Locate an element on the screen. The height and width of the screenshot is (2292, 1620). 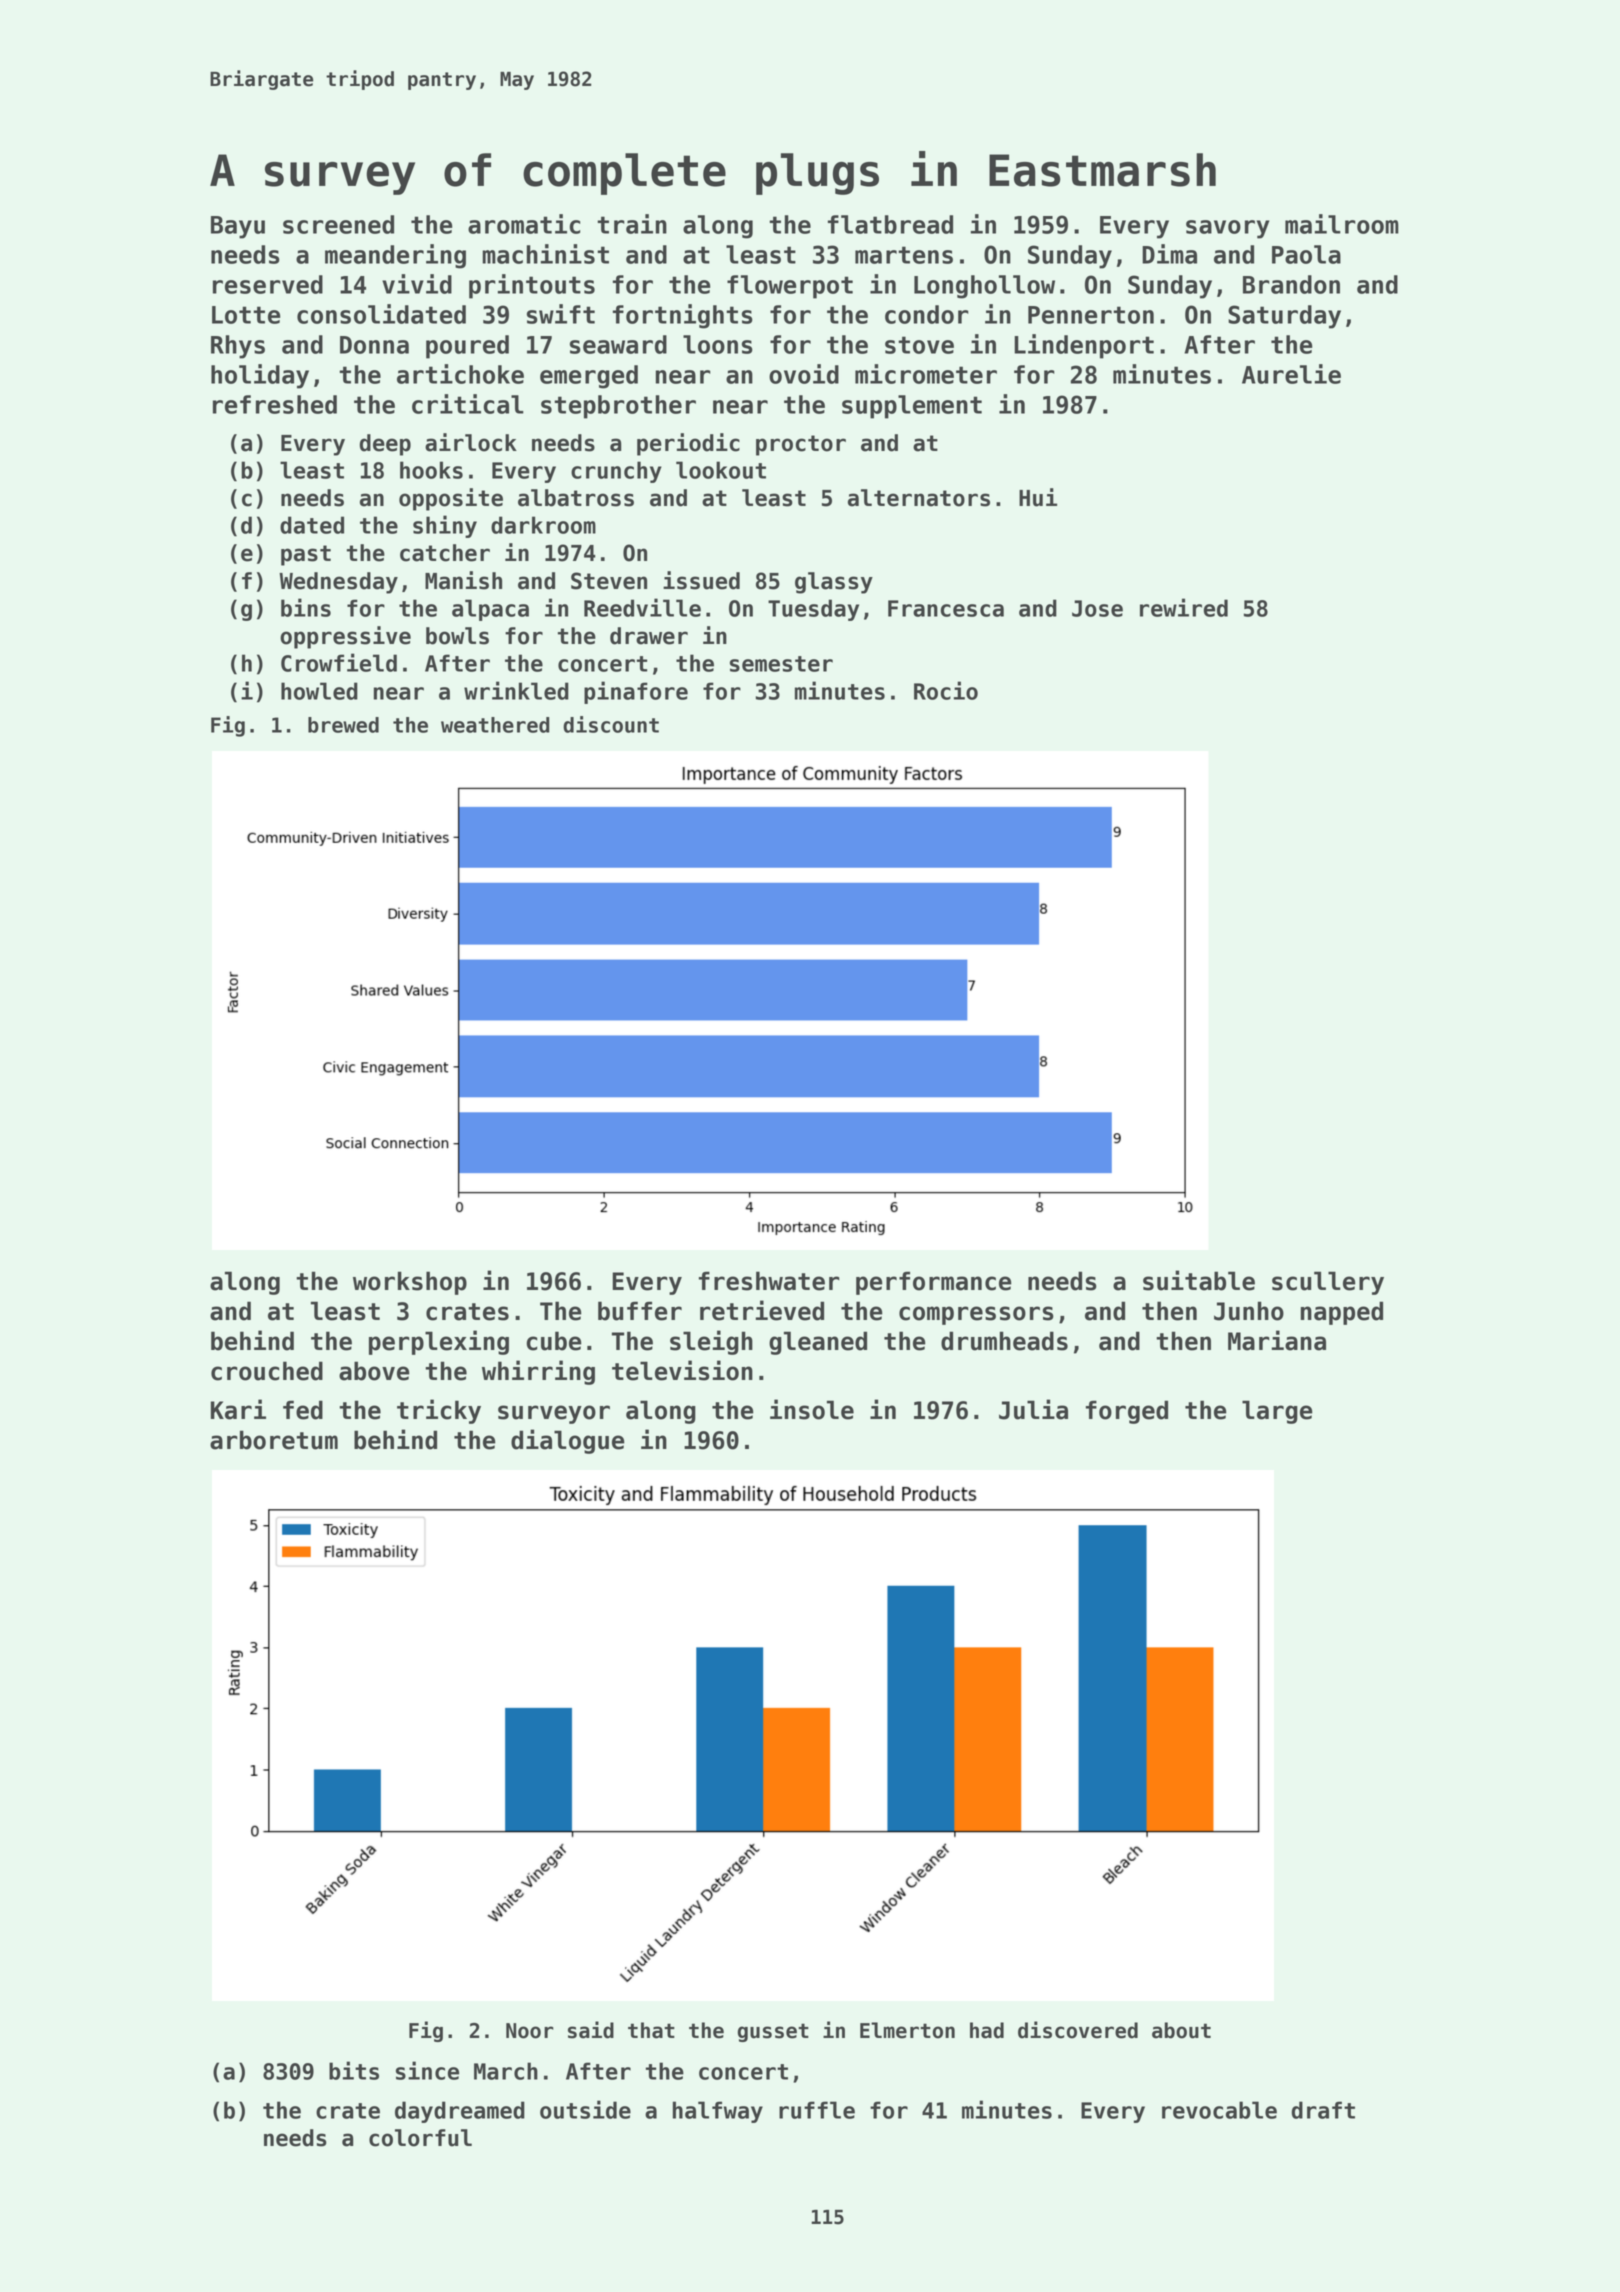
bits is located at coordinates (354, 2070).
